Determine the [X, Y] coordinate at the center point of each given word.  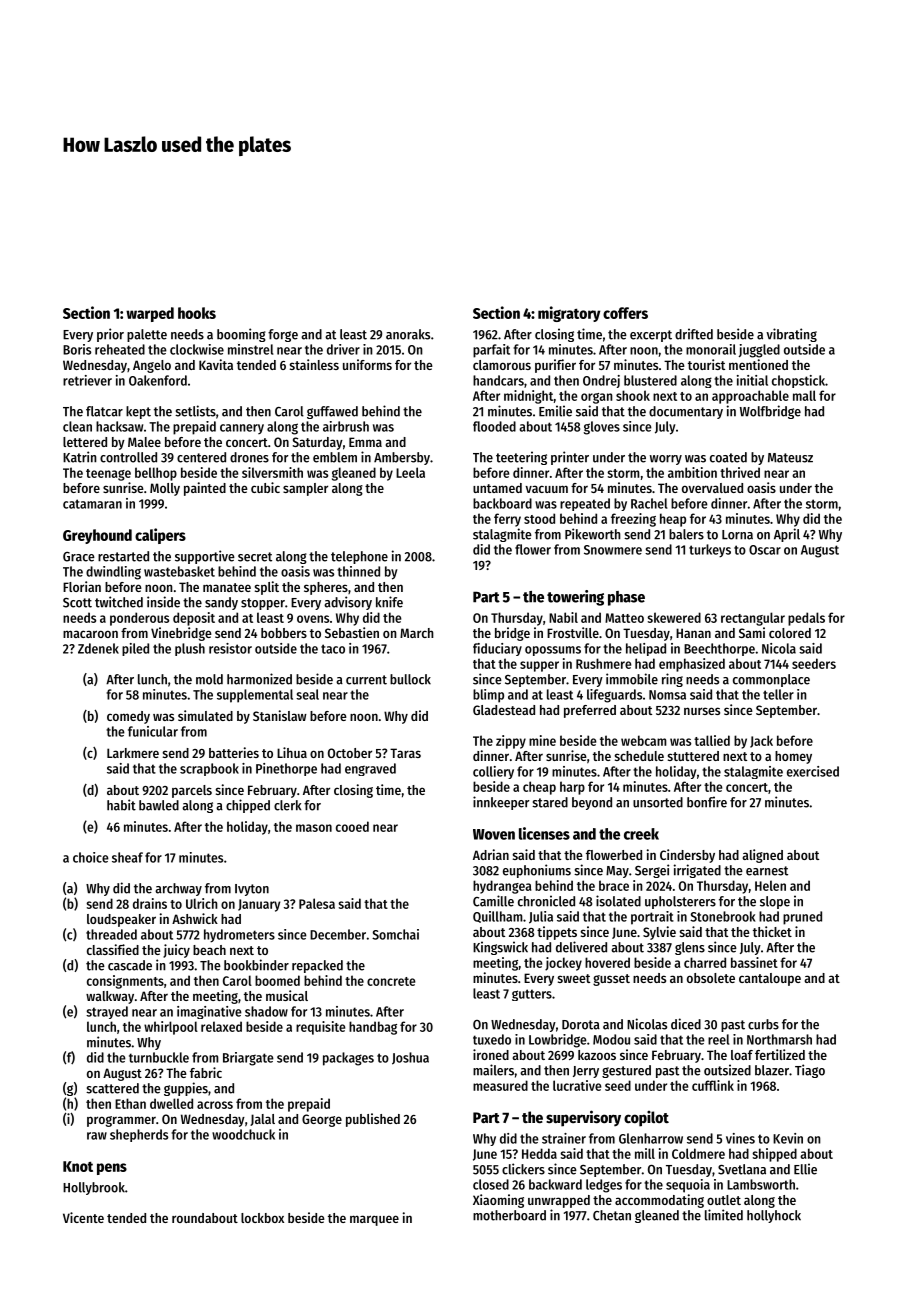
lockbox [262, 1218]
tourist [706, 364]
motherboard [509, 1215]
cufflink [713, 1085]
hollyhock [774, 1216]
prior [110, 335]
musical [287, 995]
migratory [569, 314]
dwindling [113, 573]
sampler [305, 489]
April [787, 535]
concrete [391, 981]
